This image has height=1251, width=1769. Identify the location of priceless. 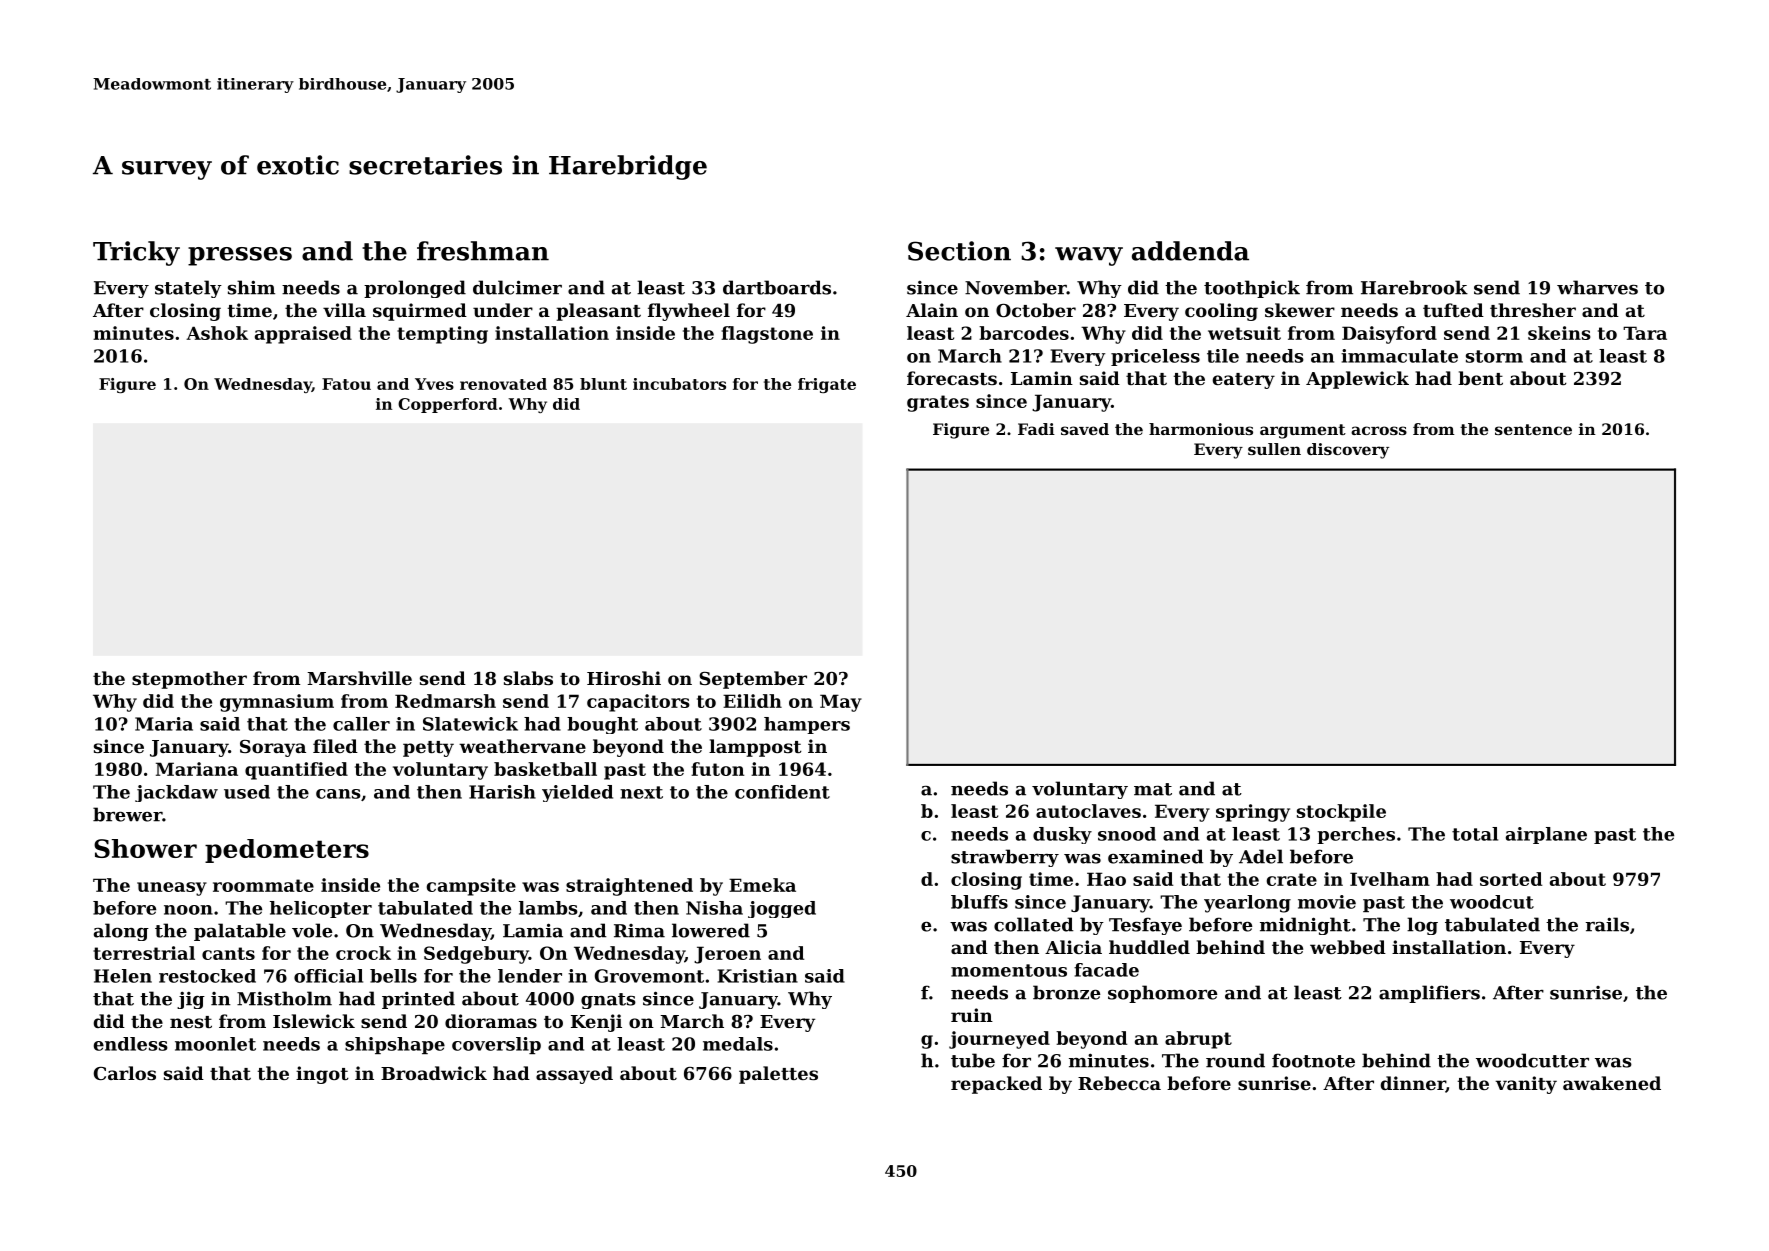
(1155, 357).
